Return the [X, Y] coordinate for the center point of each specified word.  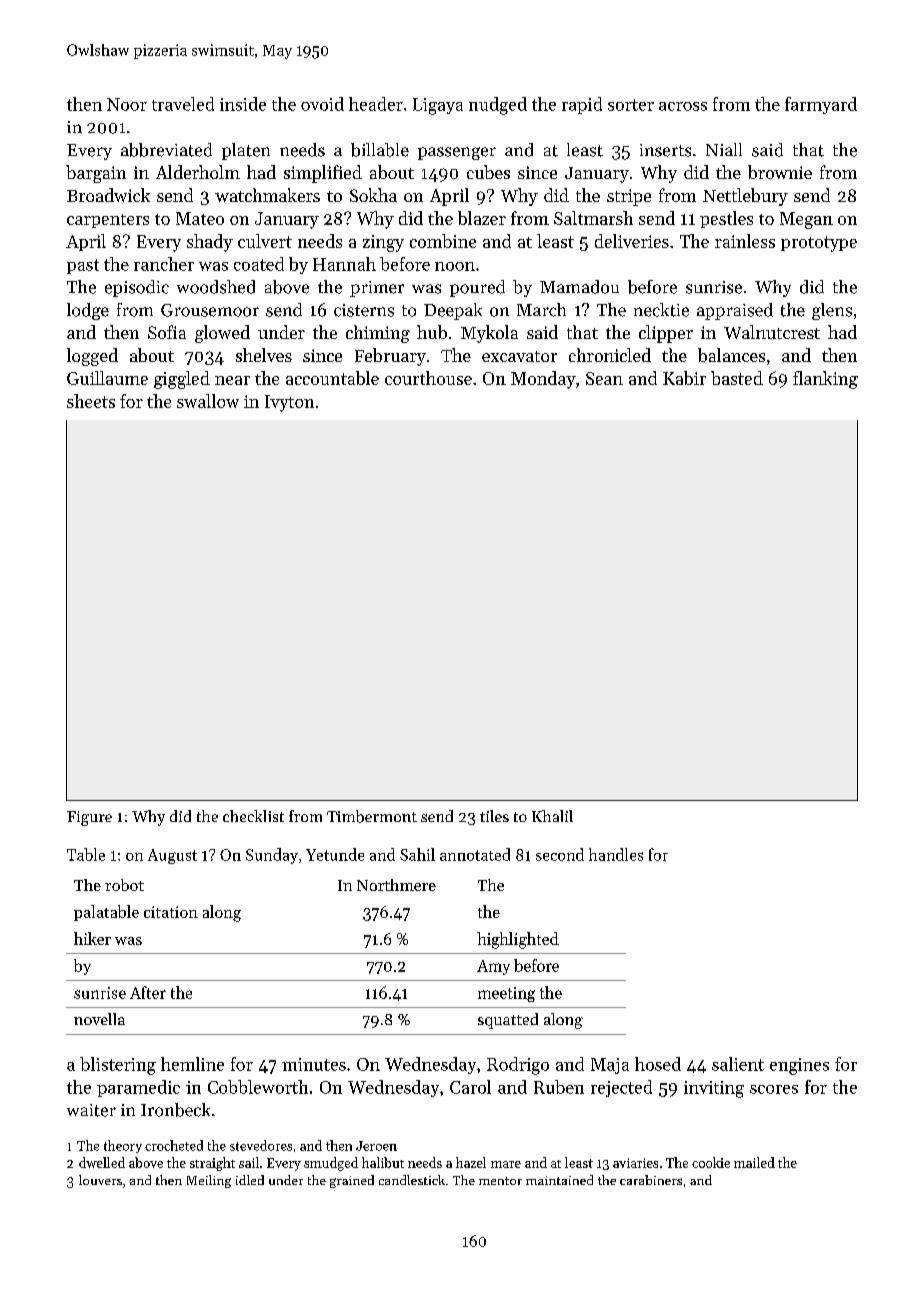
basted [737, 378]
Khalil [552, 816]
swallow [208, 401]
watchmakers [267, 195]
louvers [100, 1180]
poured [477, 288]
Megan [806, 220]
